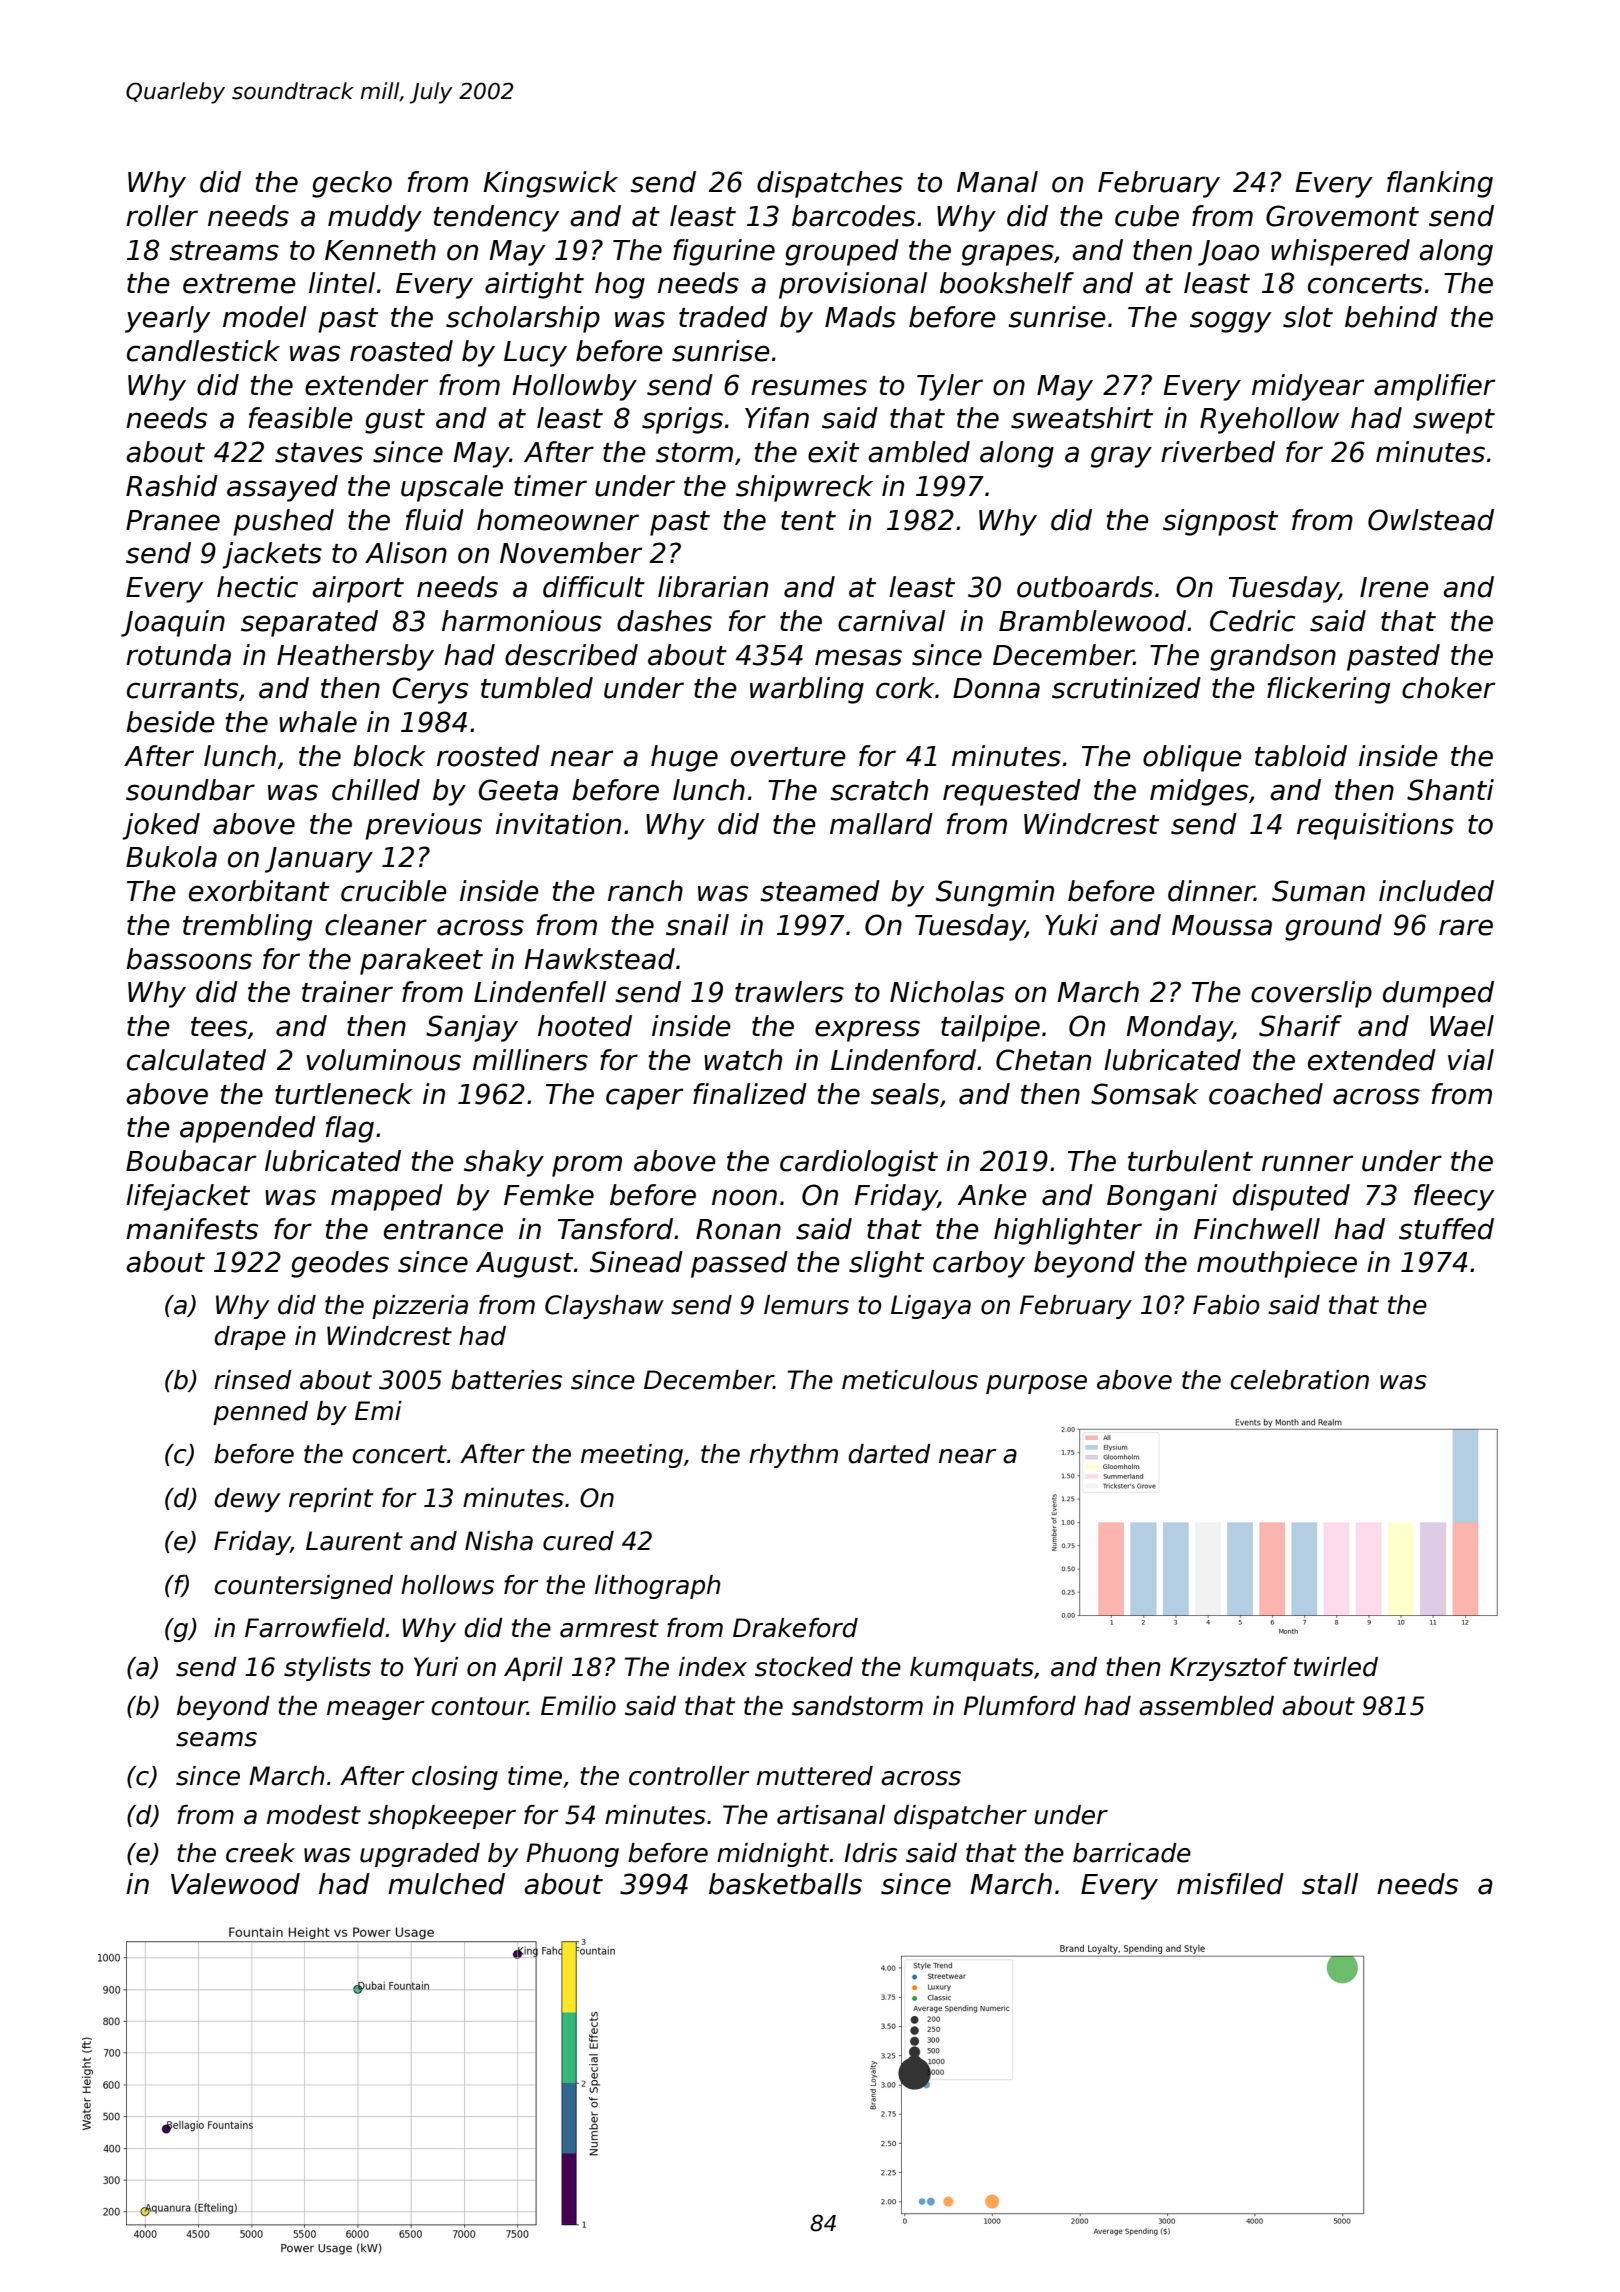  What do you see at coordinates (1375, 826) in the screenshot?
I see `requisitions` at bounding box center [1375, 826].
